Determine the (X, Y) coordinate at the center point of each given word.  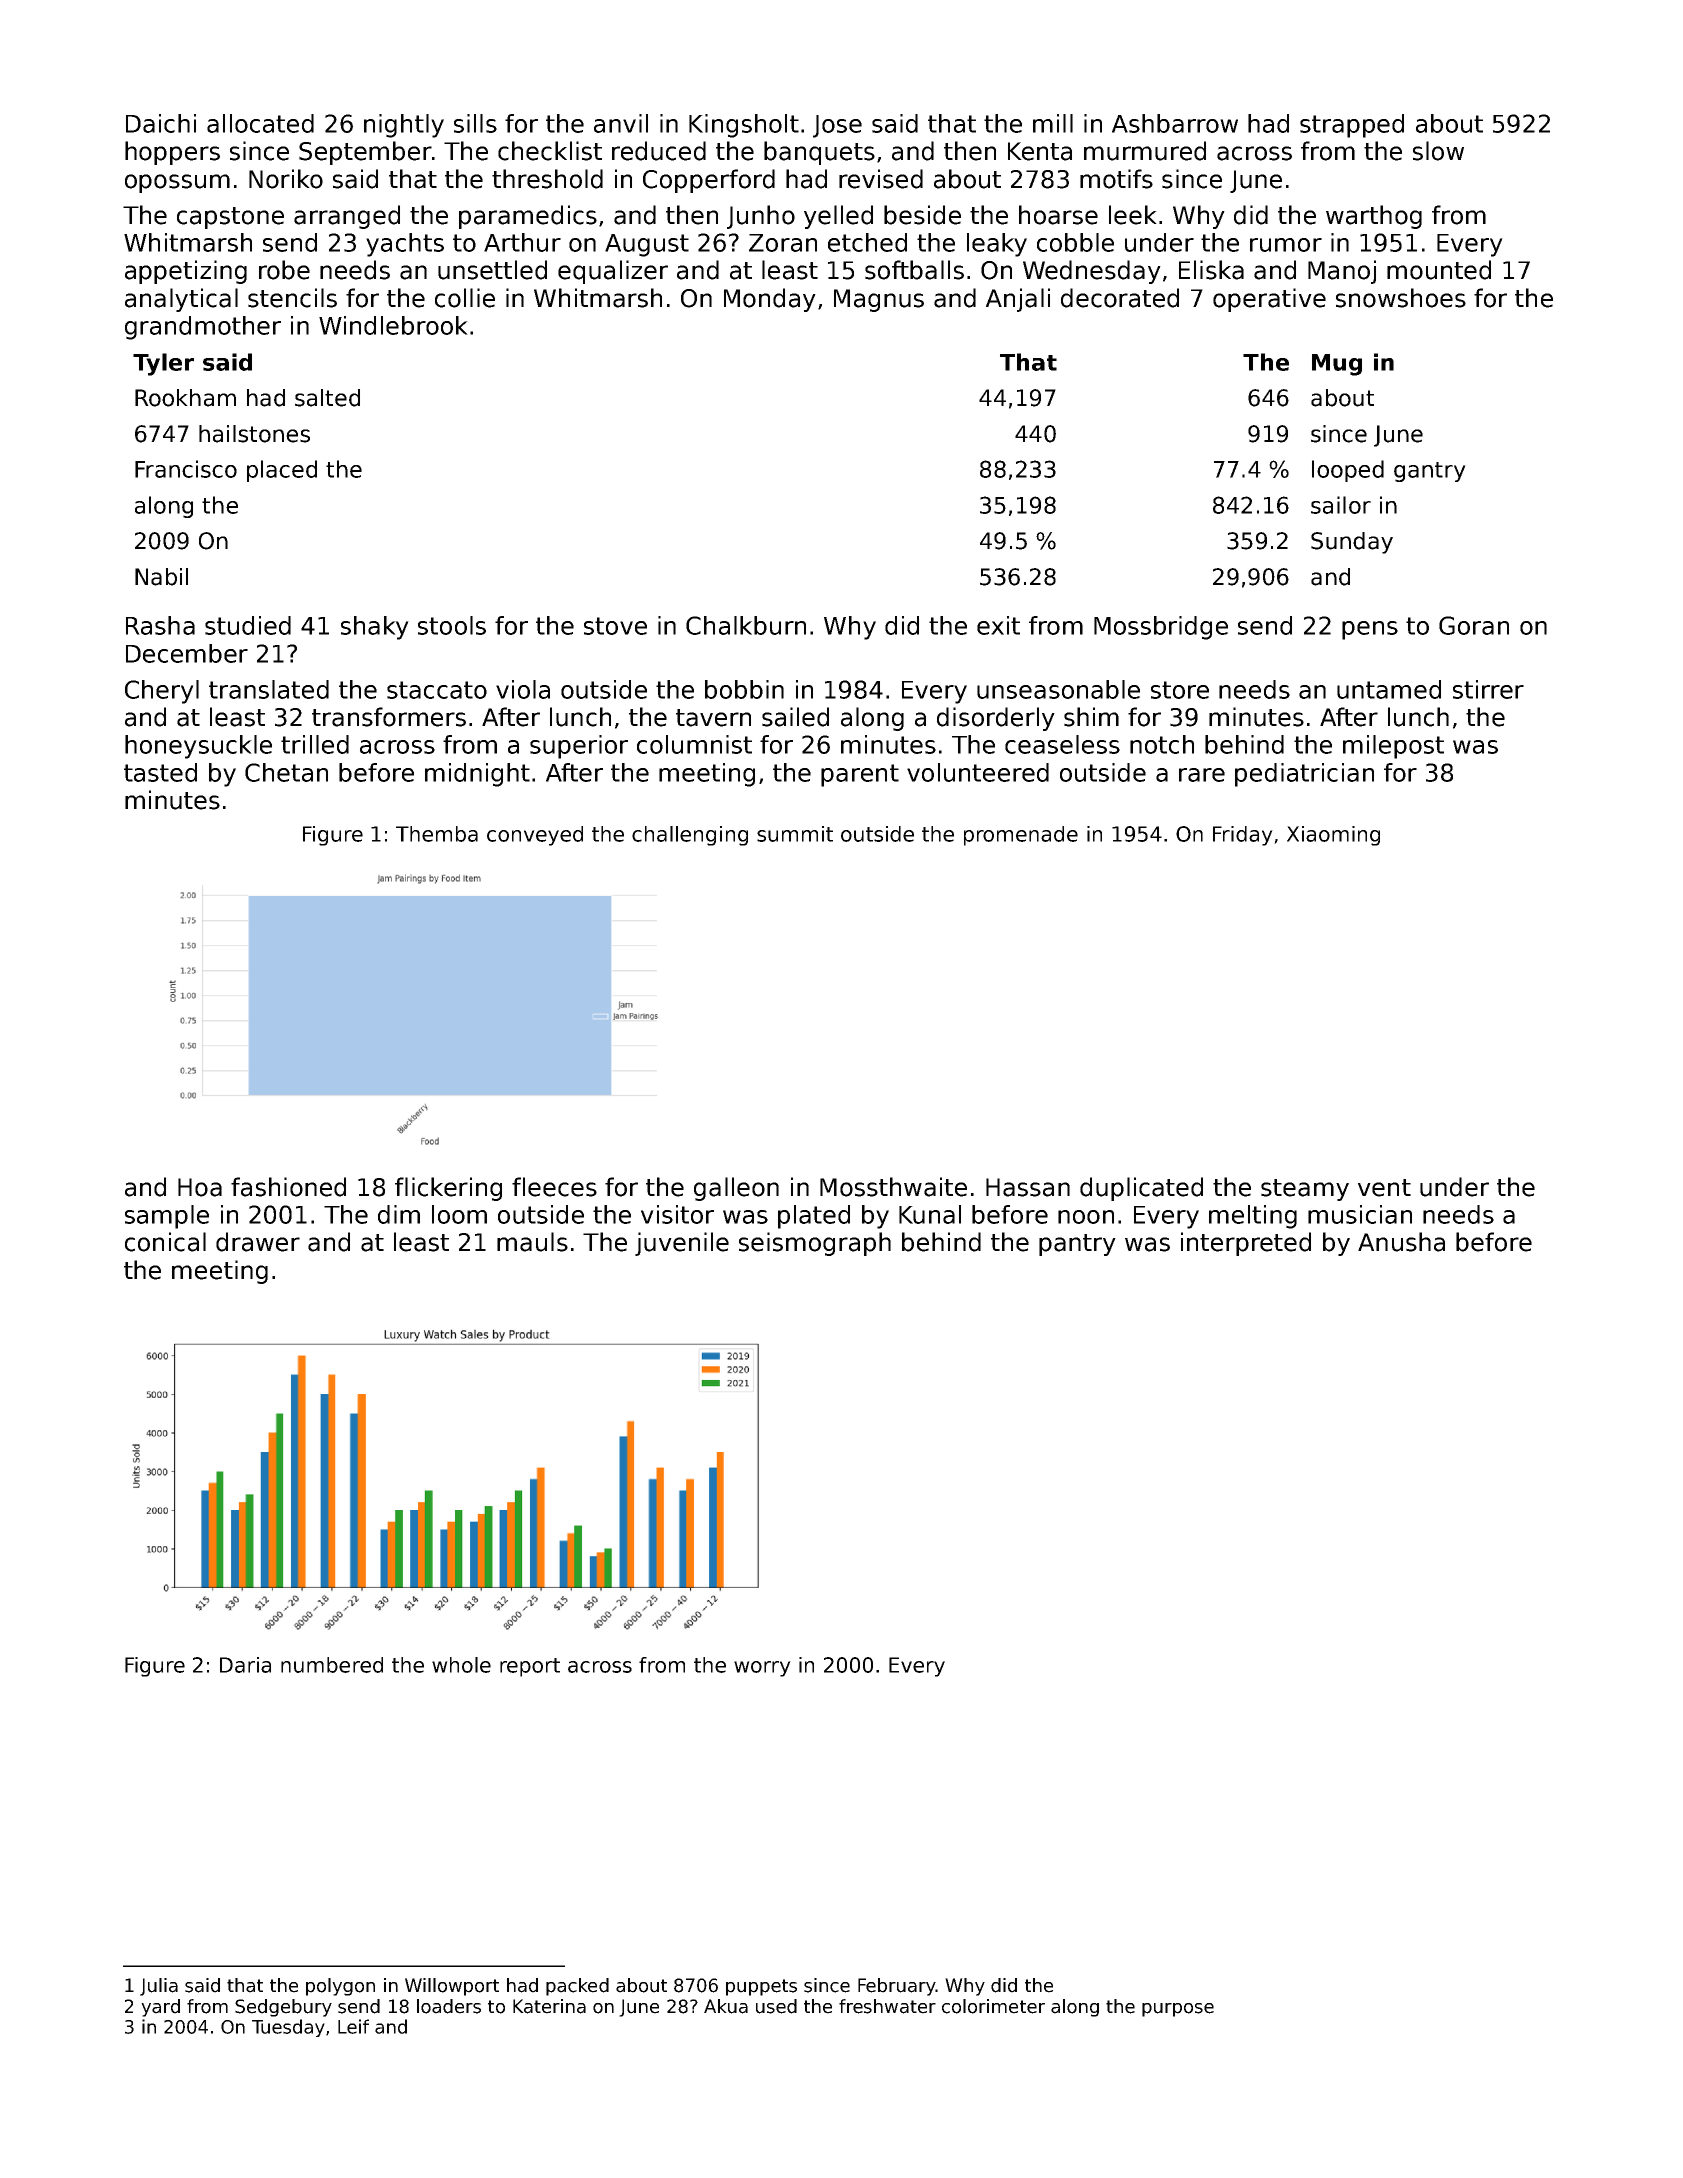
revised (881, 179)
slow (1438, 151)
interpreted (1246, 1244)
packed (577, 1987)
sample (167, 1217)
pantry (1077, 1245)
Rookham (185, 398)
